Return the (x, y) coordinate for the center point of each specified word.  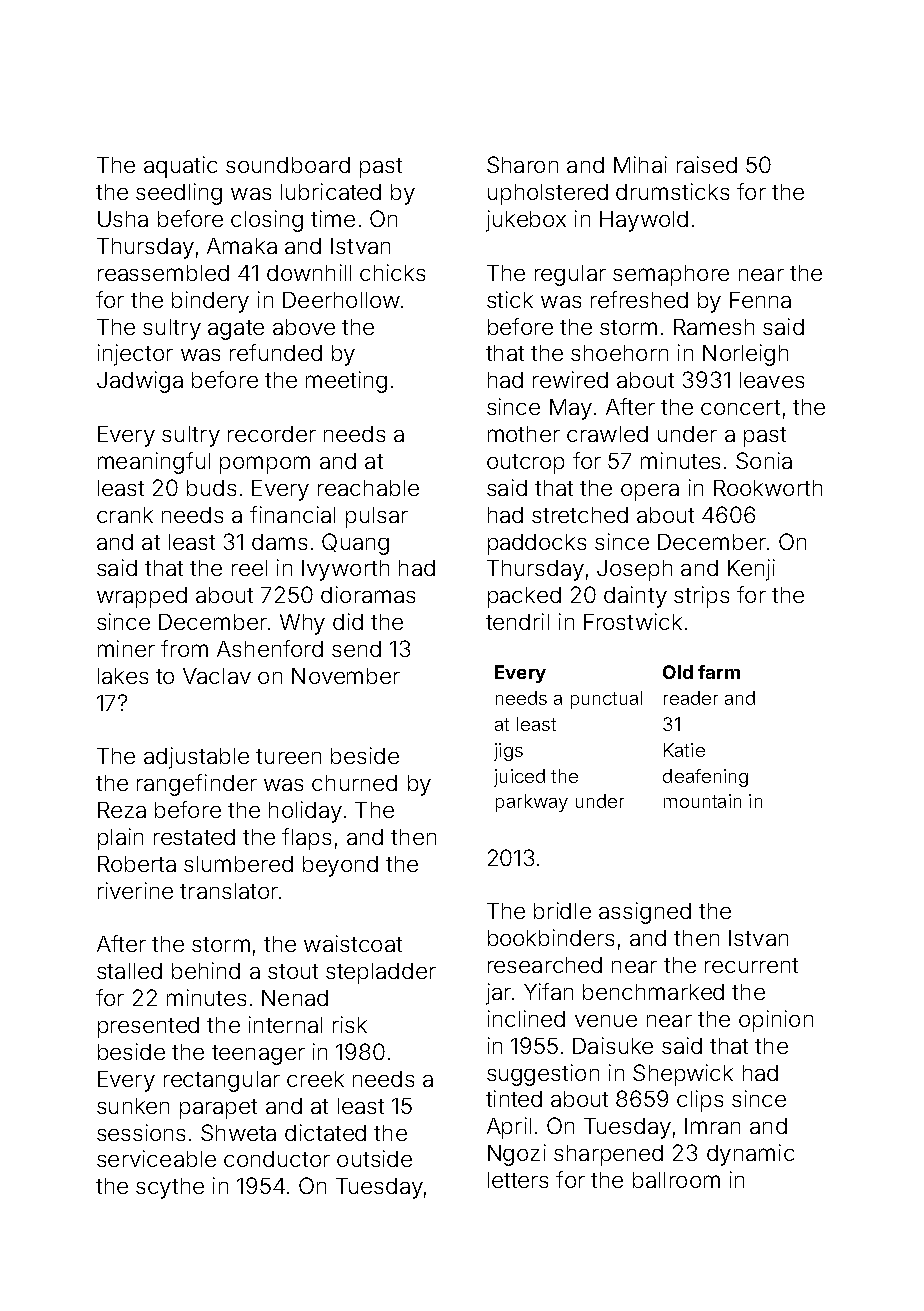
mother (524, 434)
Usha (123, 219)
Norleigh (745, 355)
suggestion (543, 1075)
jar (498, 994)
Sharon (522, 164)
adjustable (196, 758)
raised (707, 164)
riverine (135, 890)
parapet (218, 1109)
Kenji (751, 570)
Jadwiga (140, 382)
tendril (517, 621)
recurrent (751, 965)
